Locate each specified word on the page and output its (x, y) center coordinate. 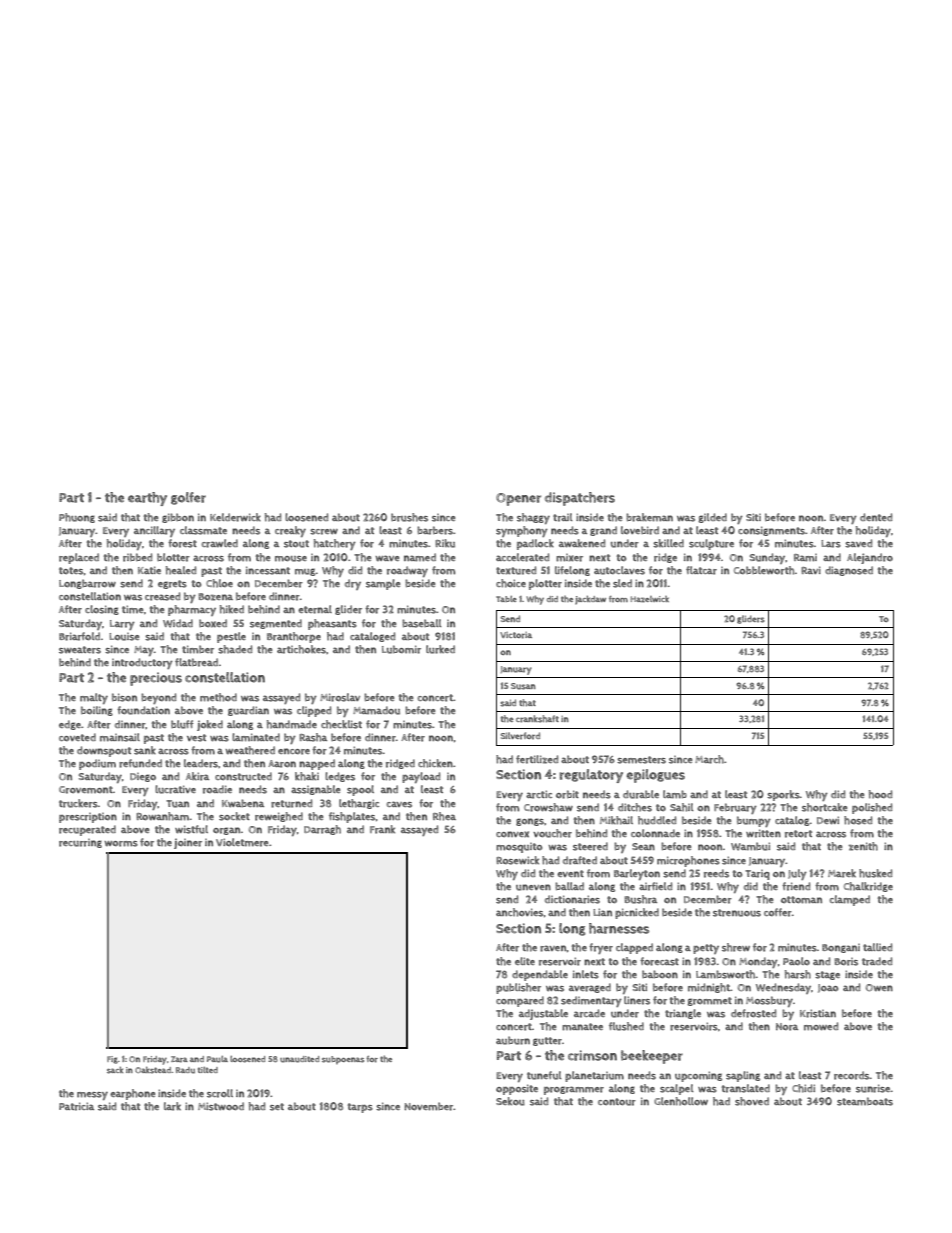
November (429, 1106)
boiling (97, 711)
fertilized (537, 759)
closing (102, 610)
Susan (523, 686)
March (709, 759)
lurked (440, 649)
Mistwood (221, 1106)
